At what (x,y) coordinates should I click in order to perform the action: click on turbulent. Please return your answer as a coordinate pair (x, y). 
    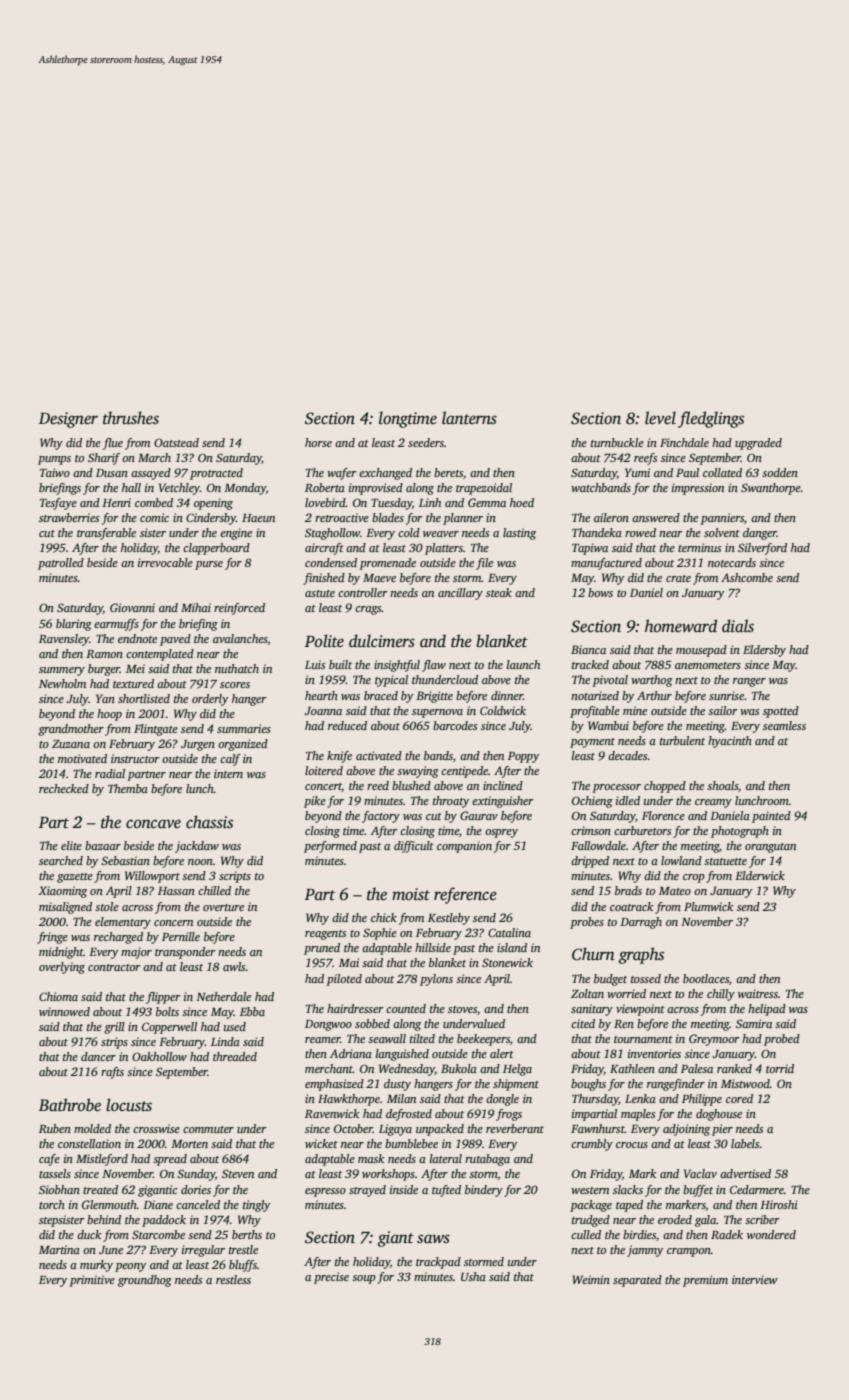
    Looking at the image, I should click on (682, 740).
